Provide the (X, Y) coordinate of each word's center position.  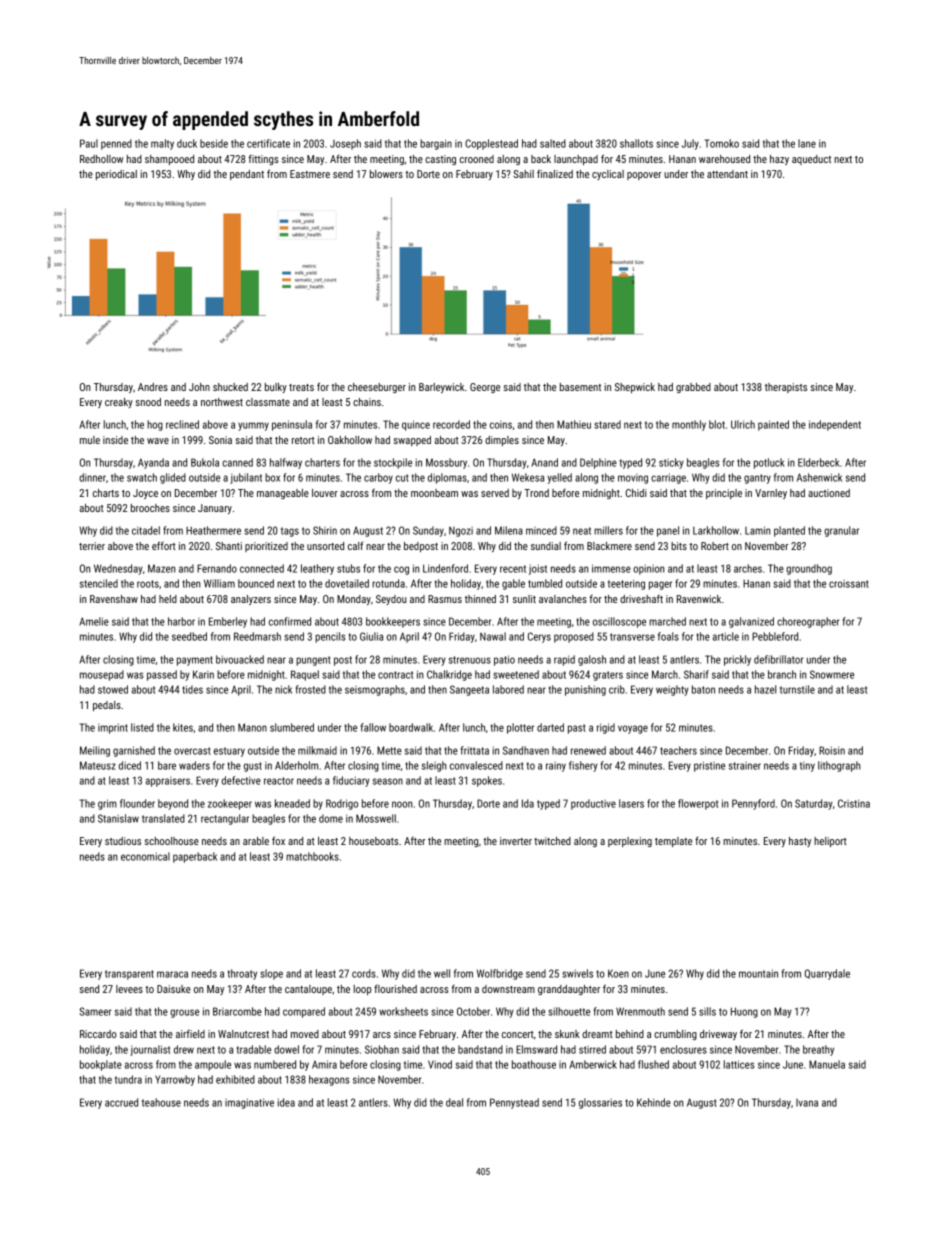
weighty (672, 690)
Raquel (305, 675)
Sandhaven (526, 750)
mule (90, 440)
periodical (116, 175)
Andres (153, 387)
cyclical (608, 175)
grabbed (693, 388)
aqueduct (811, 160)
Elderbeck (819, 462)
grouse (184, 1013)
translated (163, 818)
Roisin (832, 750)
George (485, 388)
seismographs (375, 690)
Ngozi (461, 532)
